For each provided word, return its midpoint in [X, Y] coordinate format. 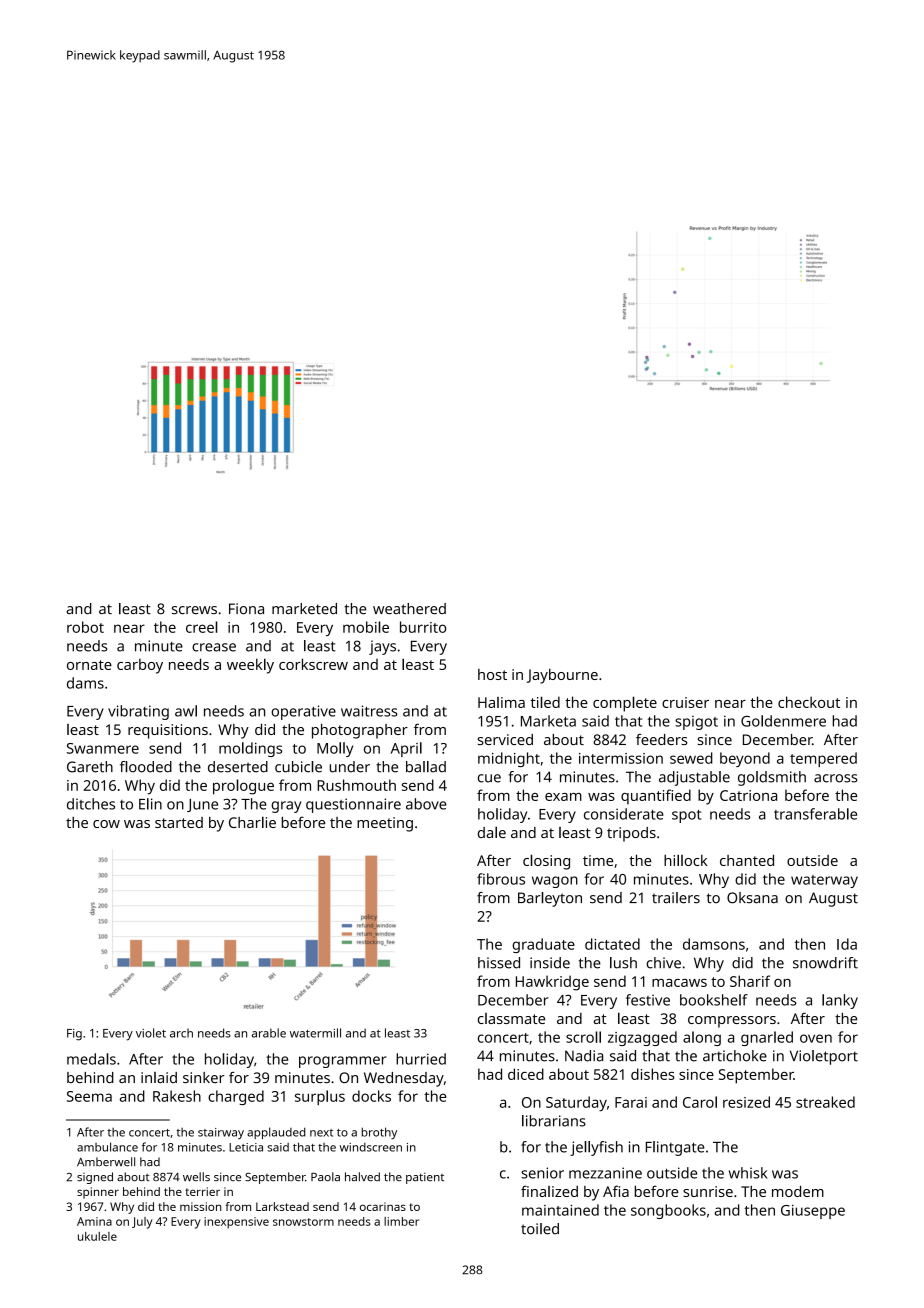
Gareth [90, 767]
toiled [540, 1229]
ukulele [97, 1236]
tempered [823, 759]
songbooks [668, 1211]
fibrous [501, 879]
